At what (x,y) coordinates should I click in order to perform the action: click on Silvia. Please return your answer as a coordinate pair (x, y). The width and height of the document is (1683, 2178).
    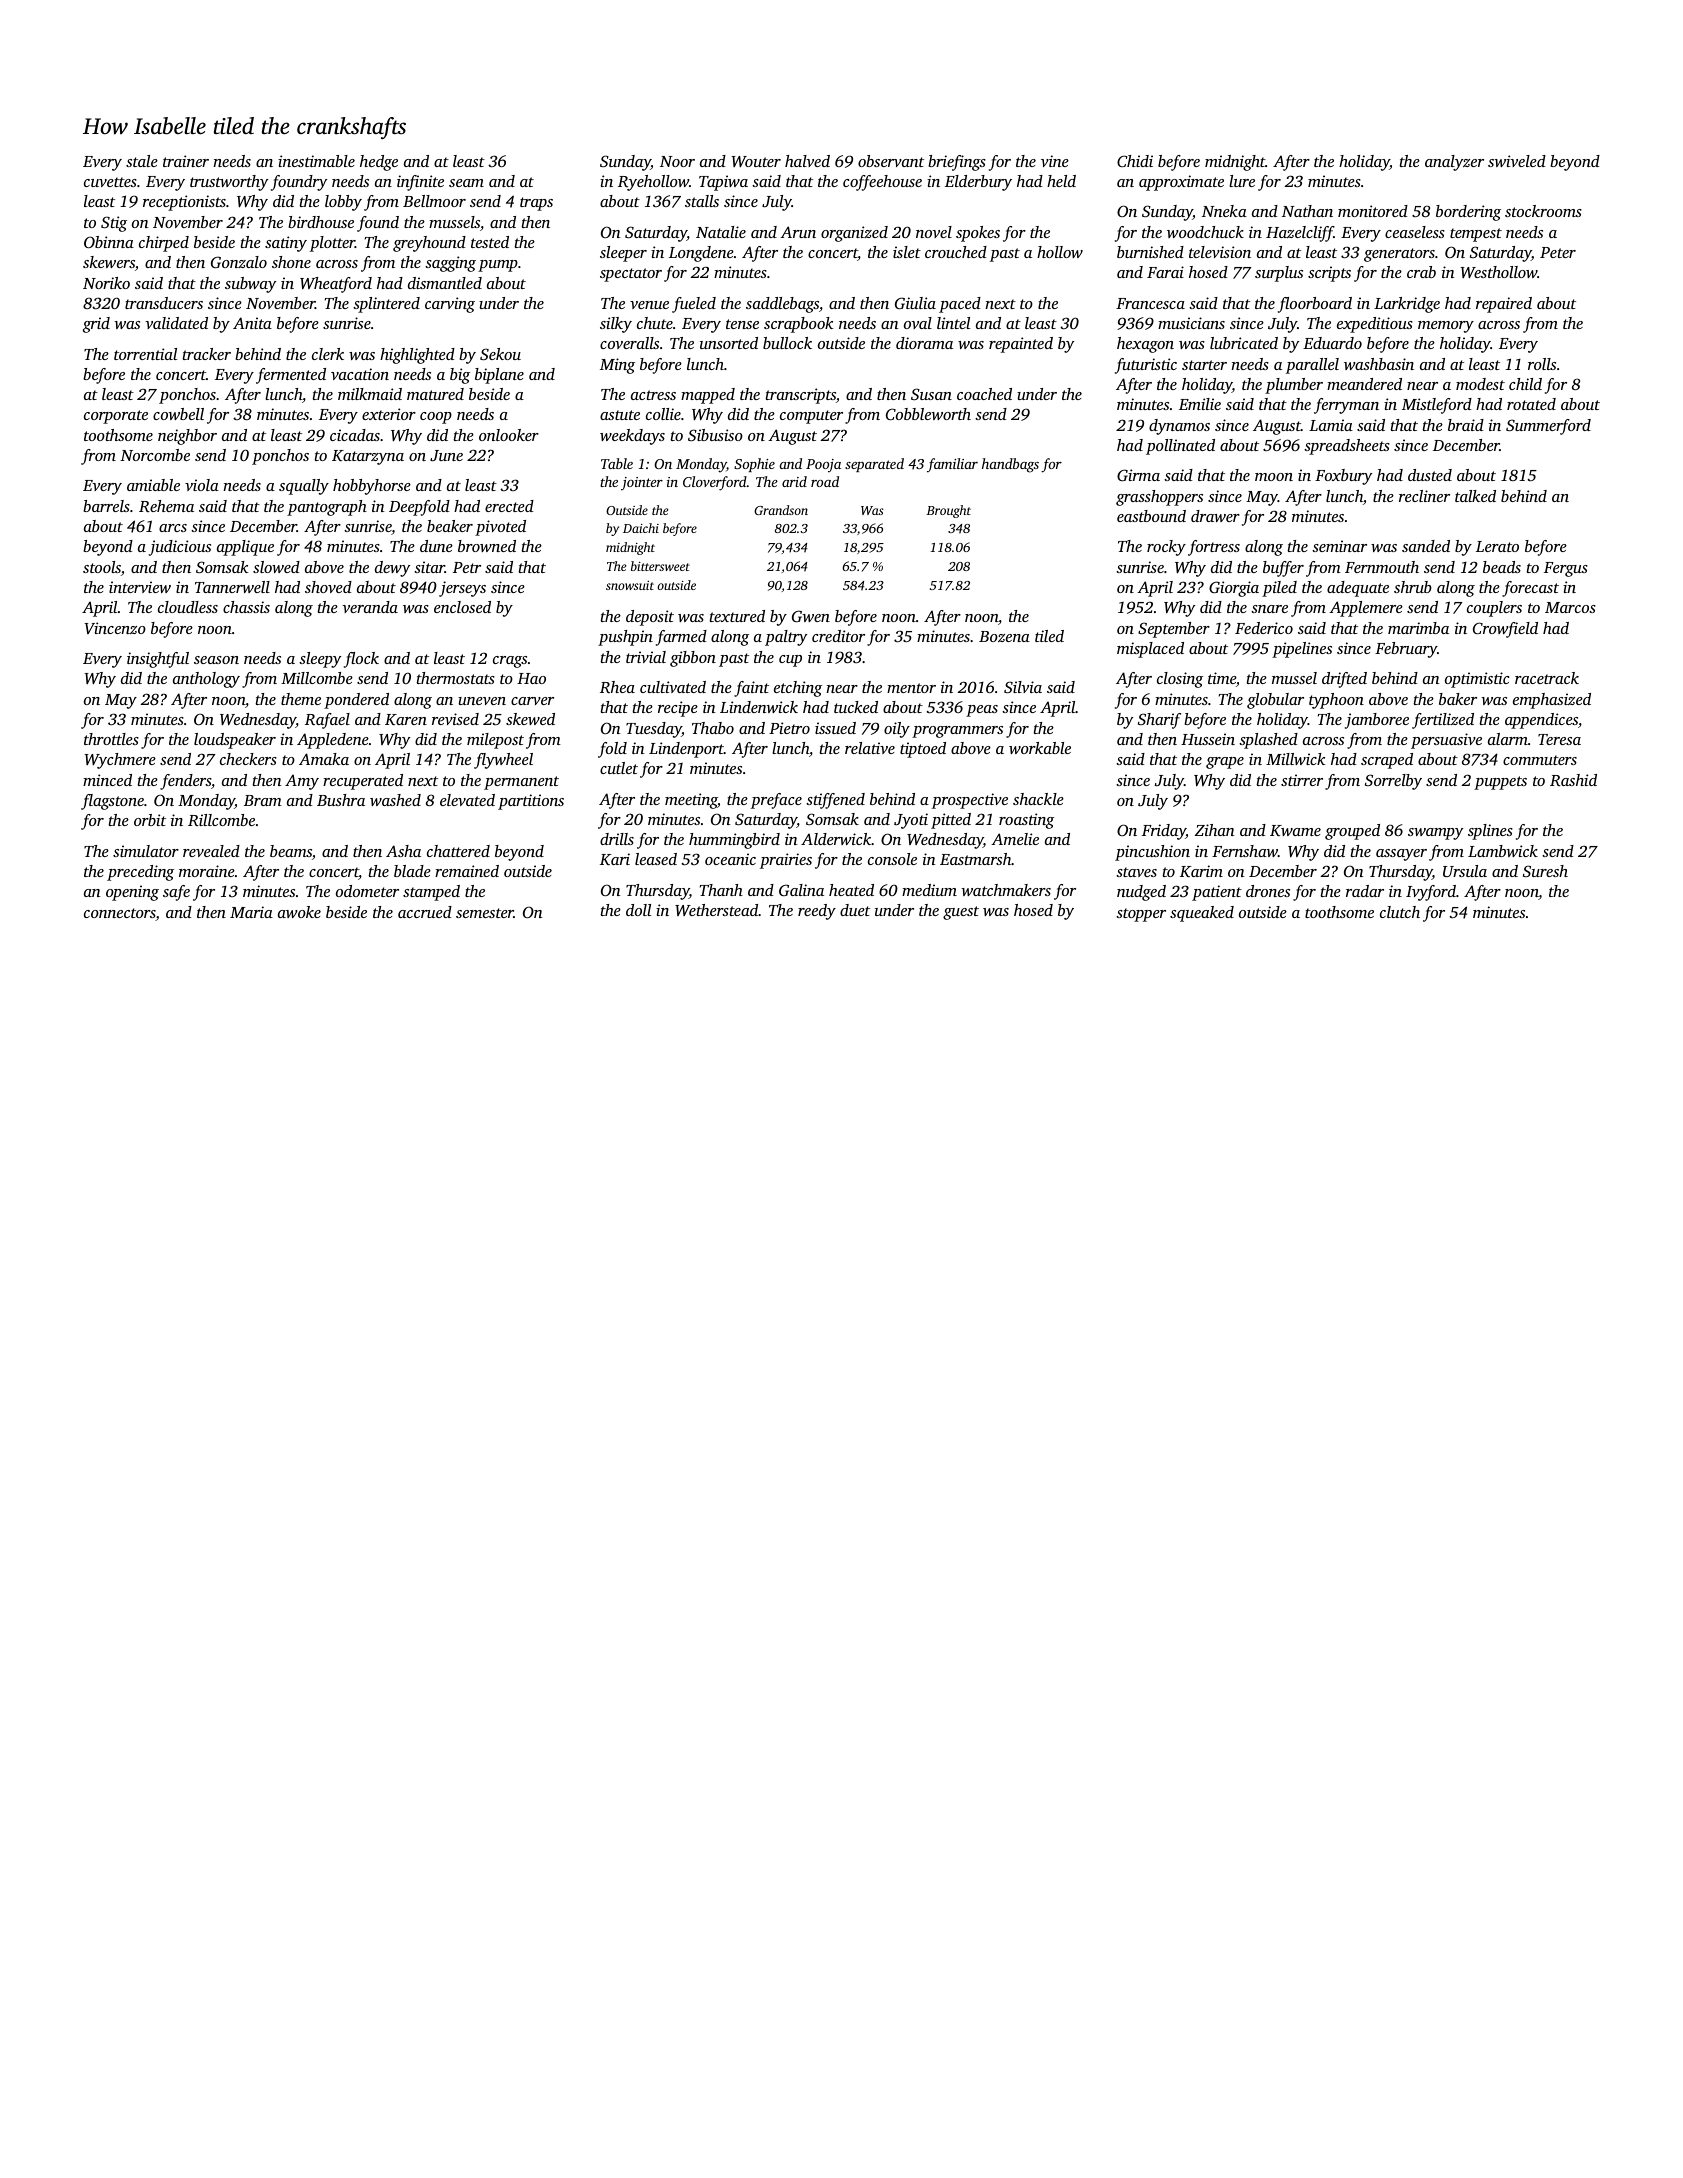
    Looking at the image, I should click on (1023, 687).
